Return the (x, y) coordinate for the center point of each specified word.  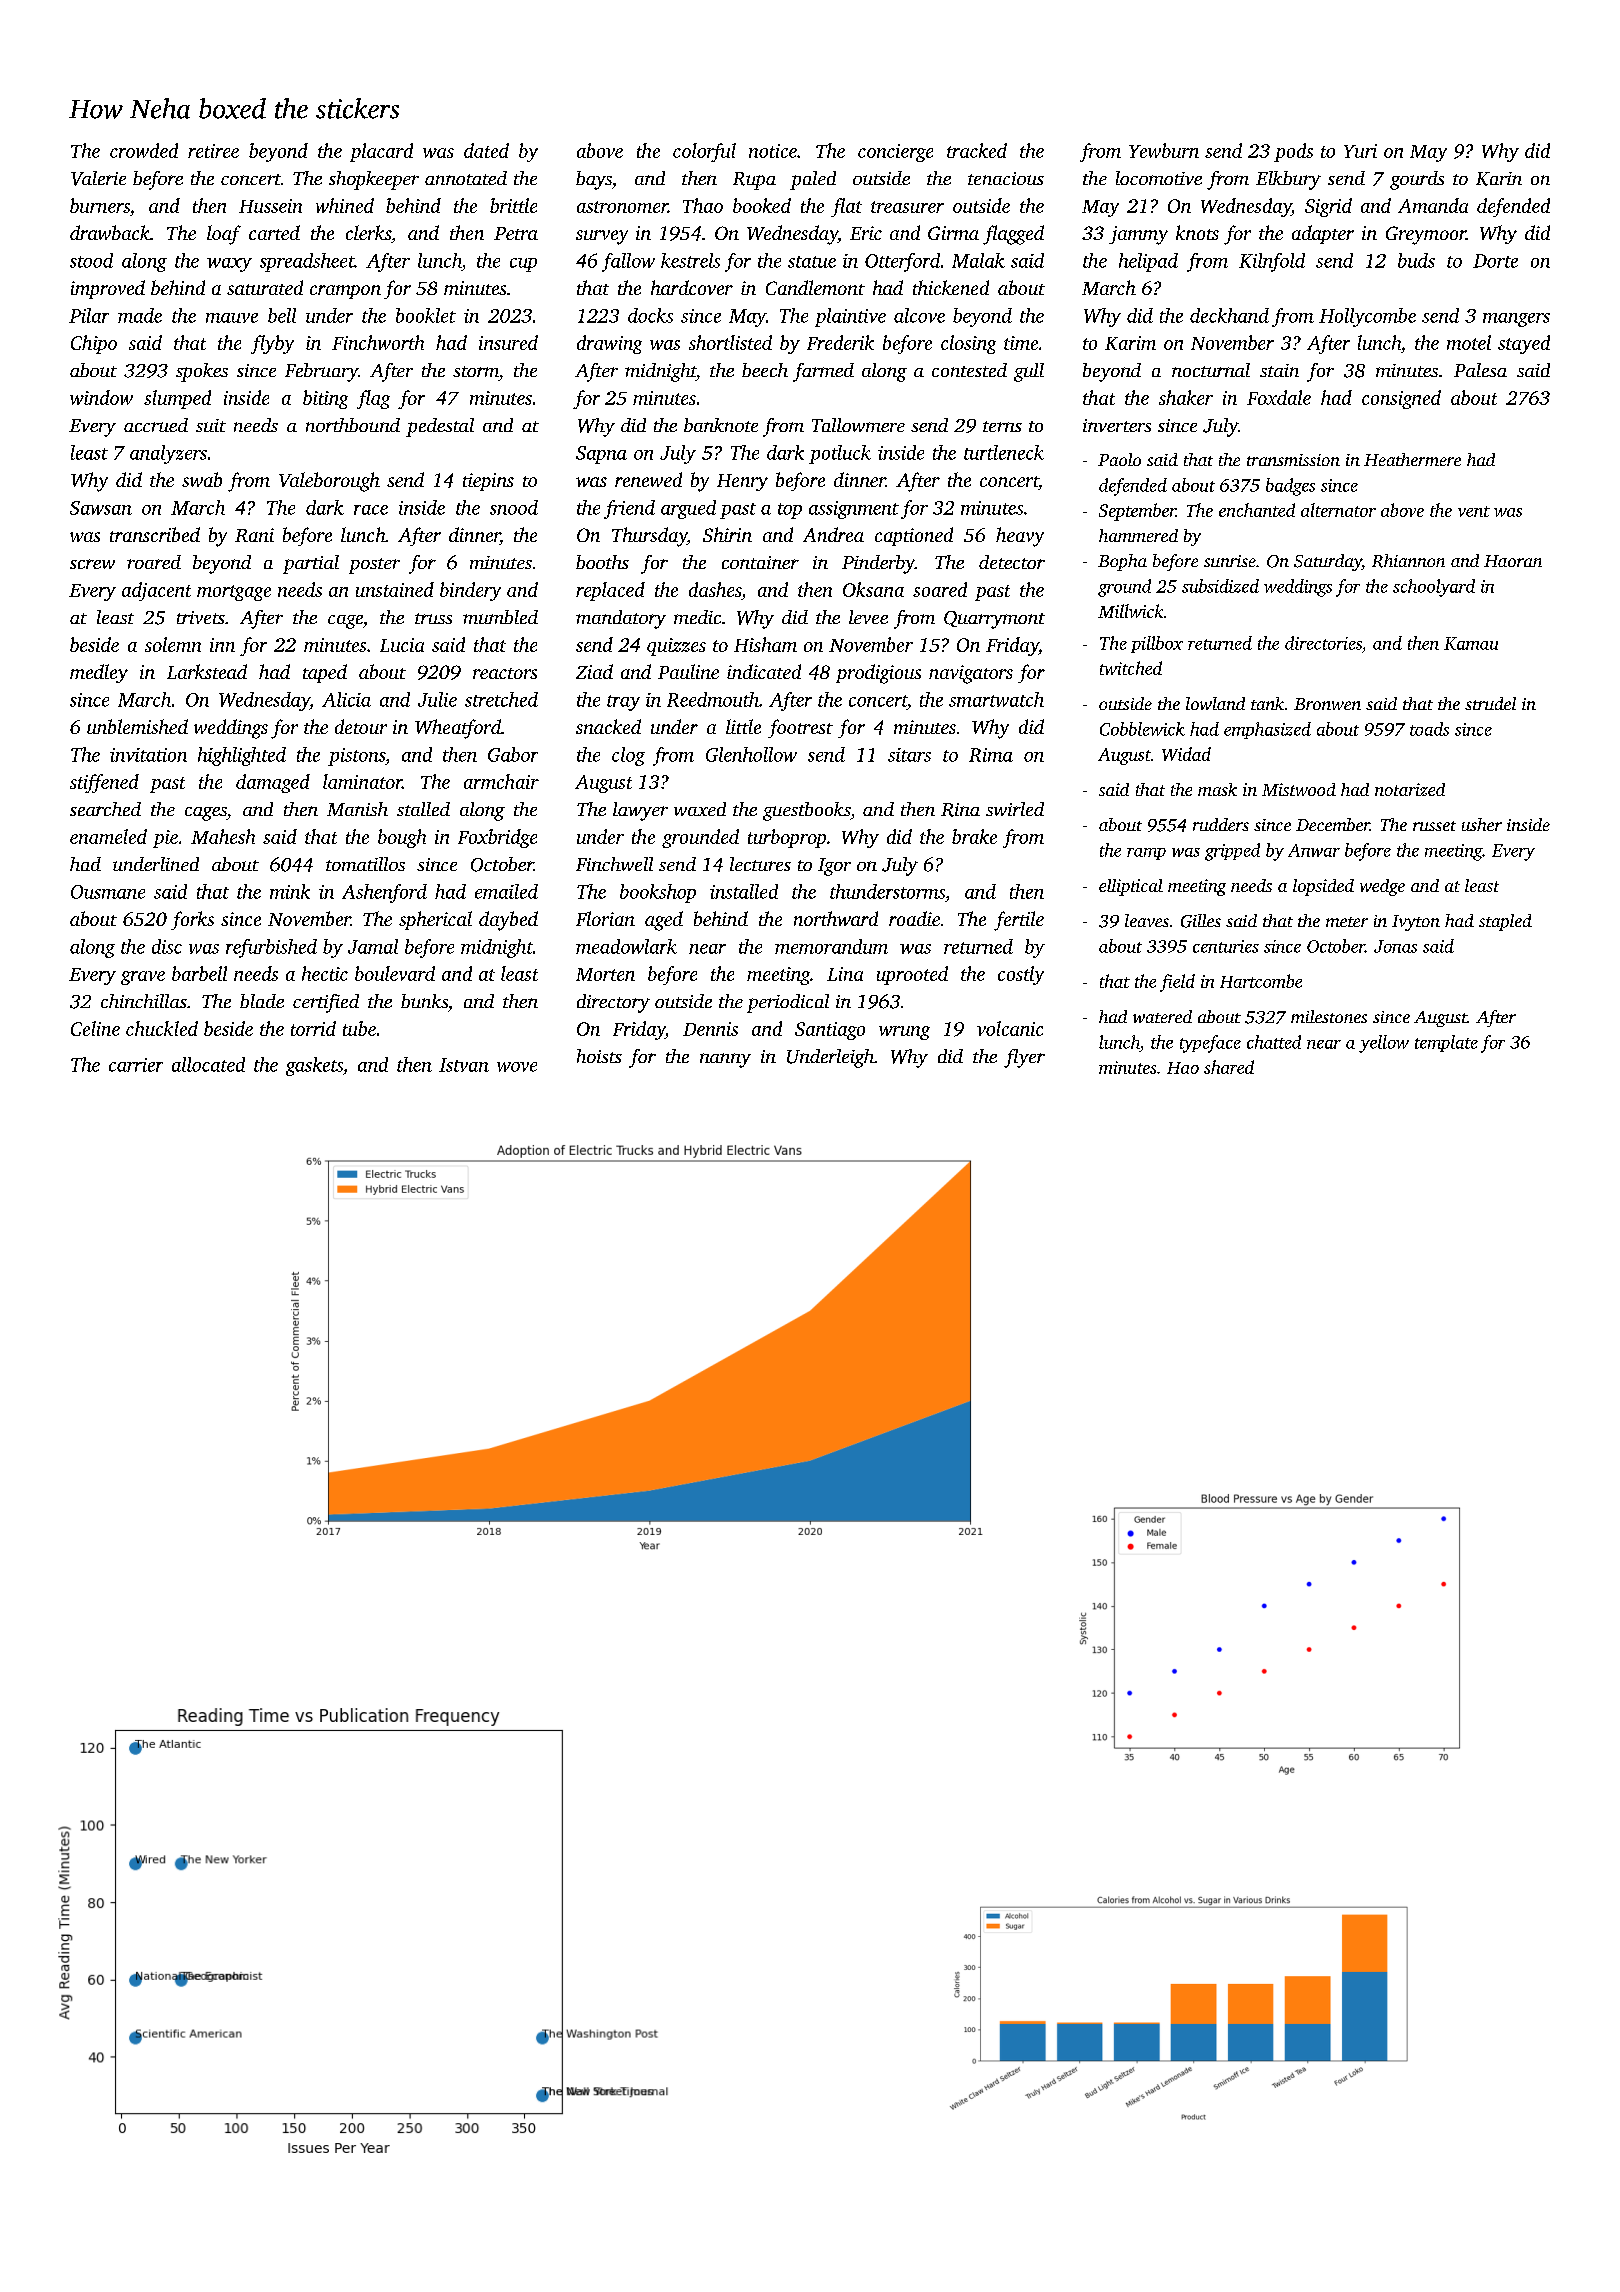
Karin (1499, 179)
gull (1029, 372)
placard (381, 152)
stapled (1505, 922)
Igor (834, 867)
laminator (362, 781)
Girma (953, 233)
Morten (605, 974)
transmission (1293, 460)
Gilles (1201, 921)
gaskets (314, 1066)
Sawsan (101, 508)
